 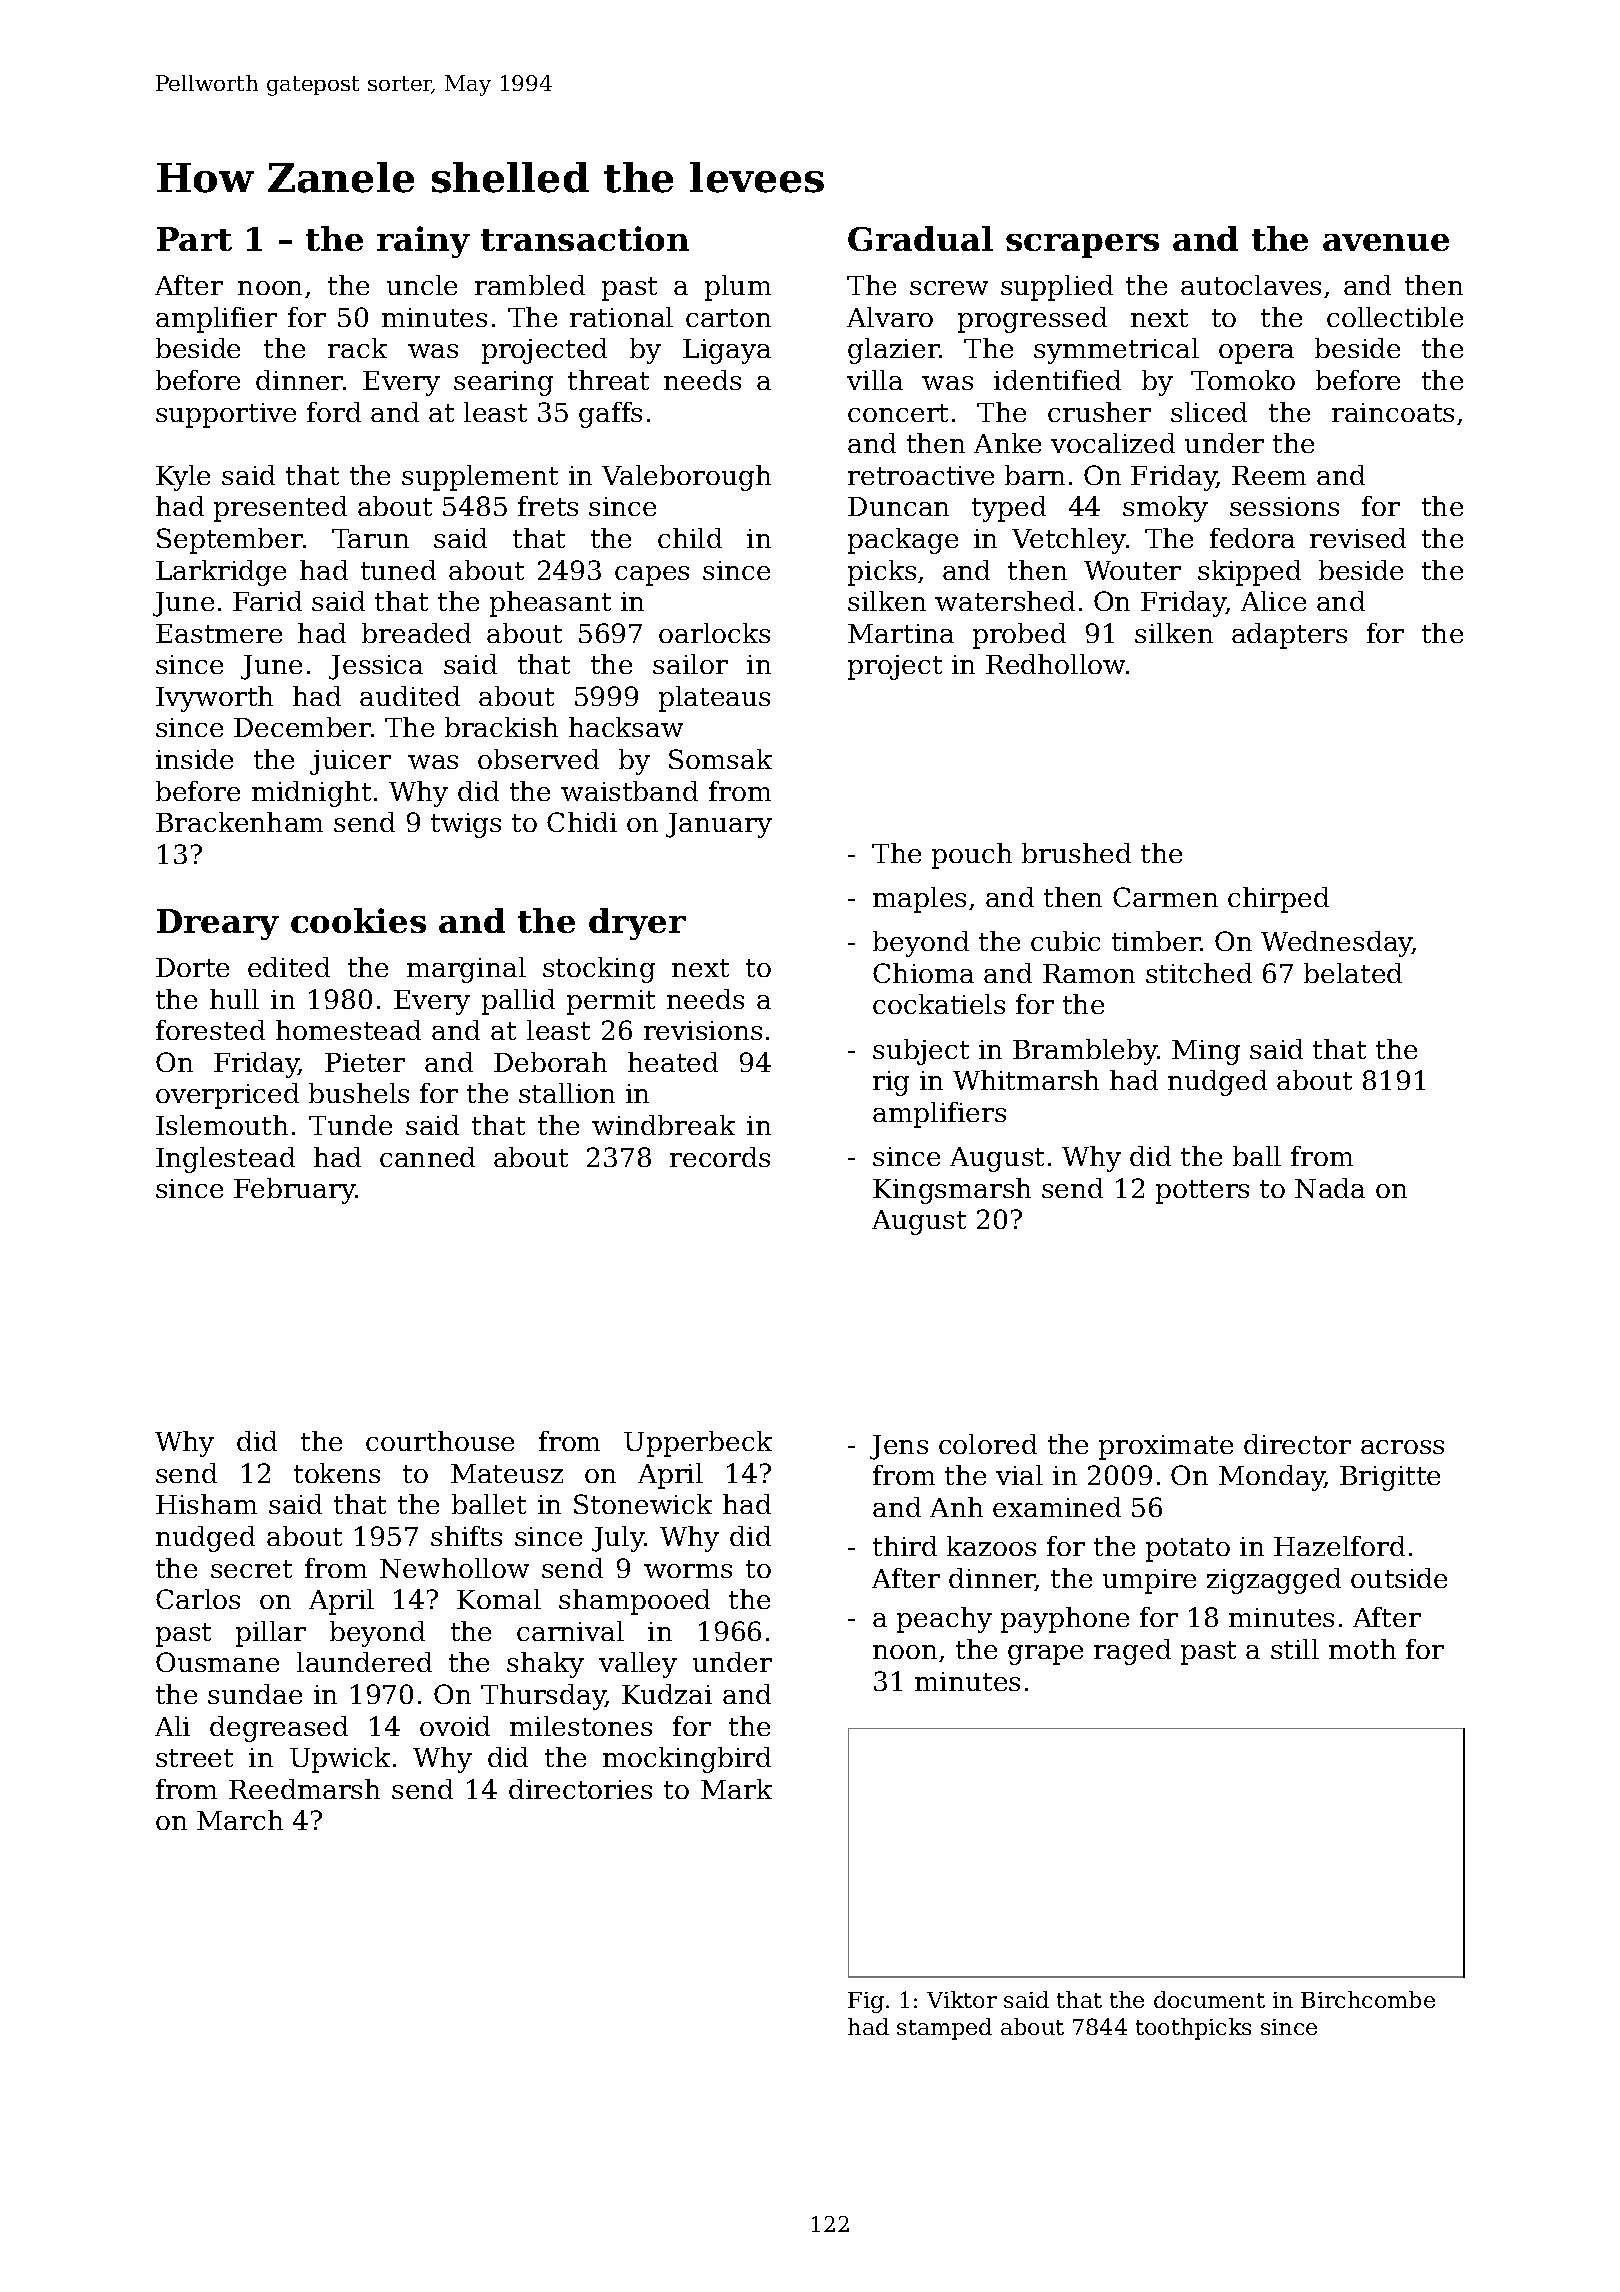 I want to click on plum, so click(x=738, y=288).
